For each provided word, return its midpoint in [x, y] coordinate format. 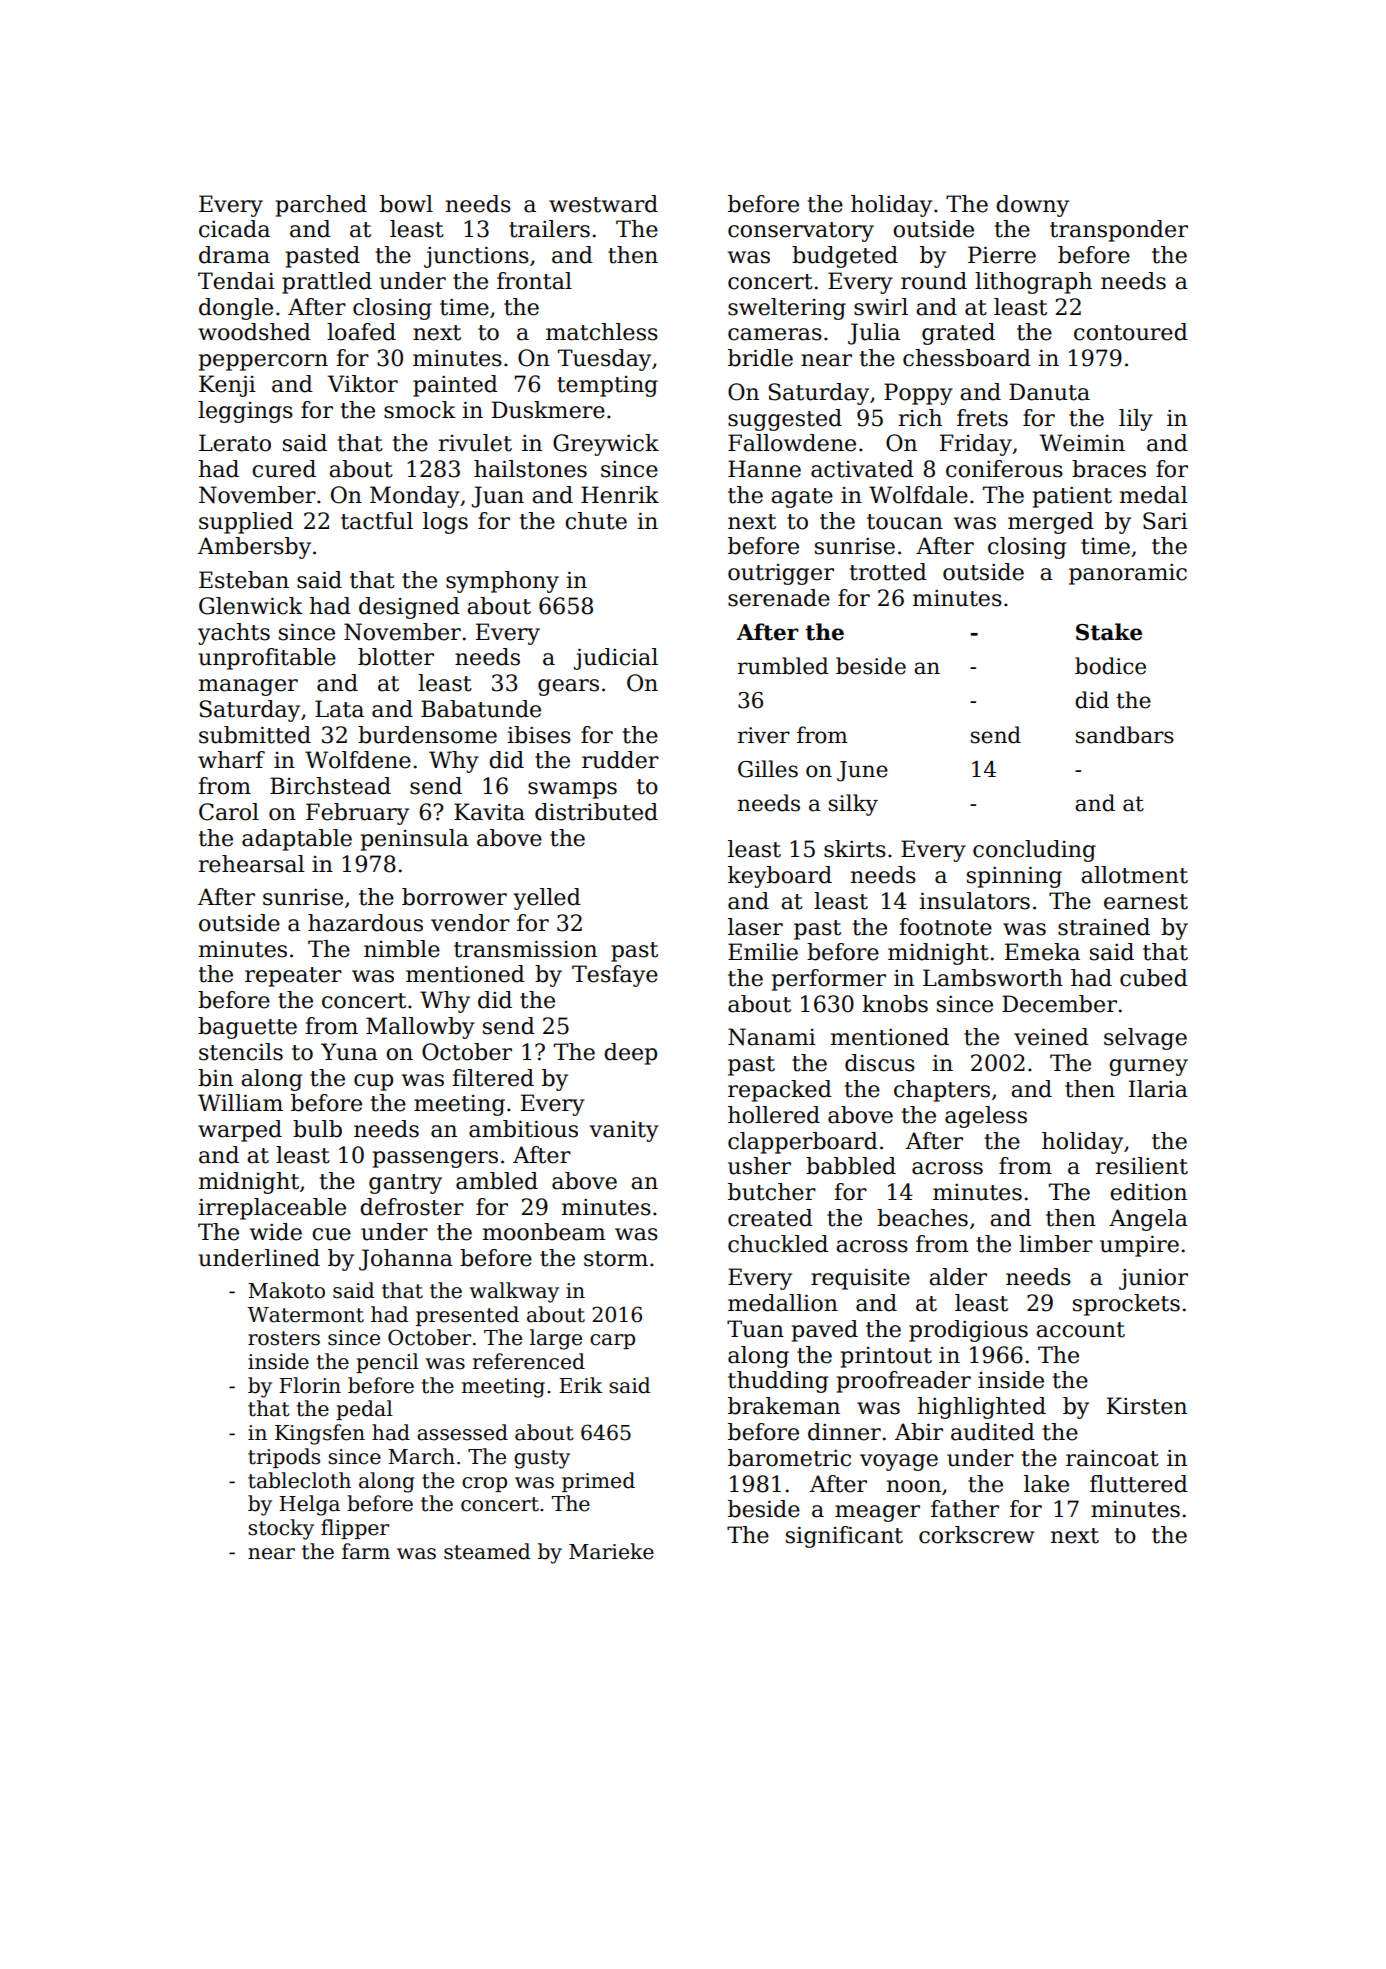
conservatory [801, 232]
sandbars [1125, 735]
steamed [487, 1551]
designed [409, 608]
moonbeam [544, 1232]
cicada [234, 229]
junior [1153, 1279]
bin [215, 1078]
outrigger [781, 574]
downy [1032, 206]
